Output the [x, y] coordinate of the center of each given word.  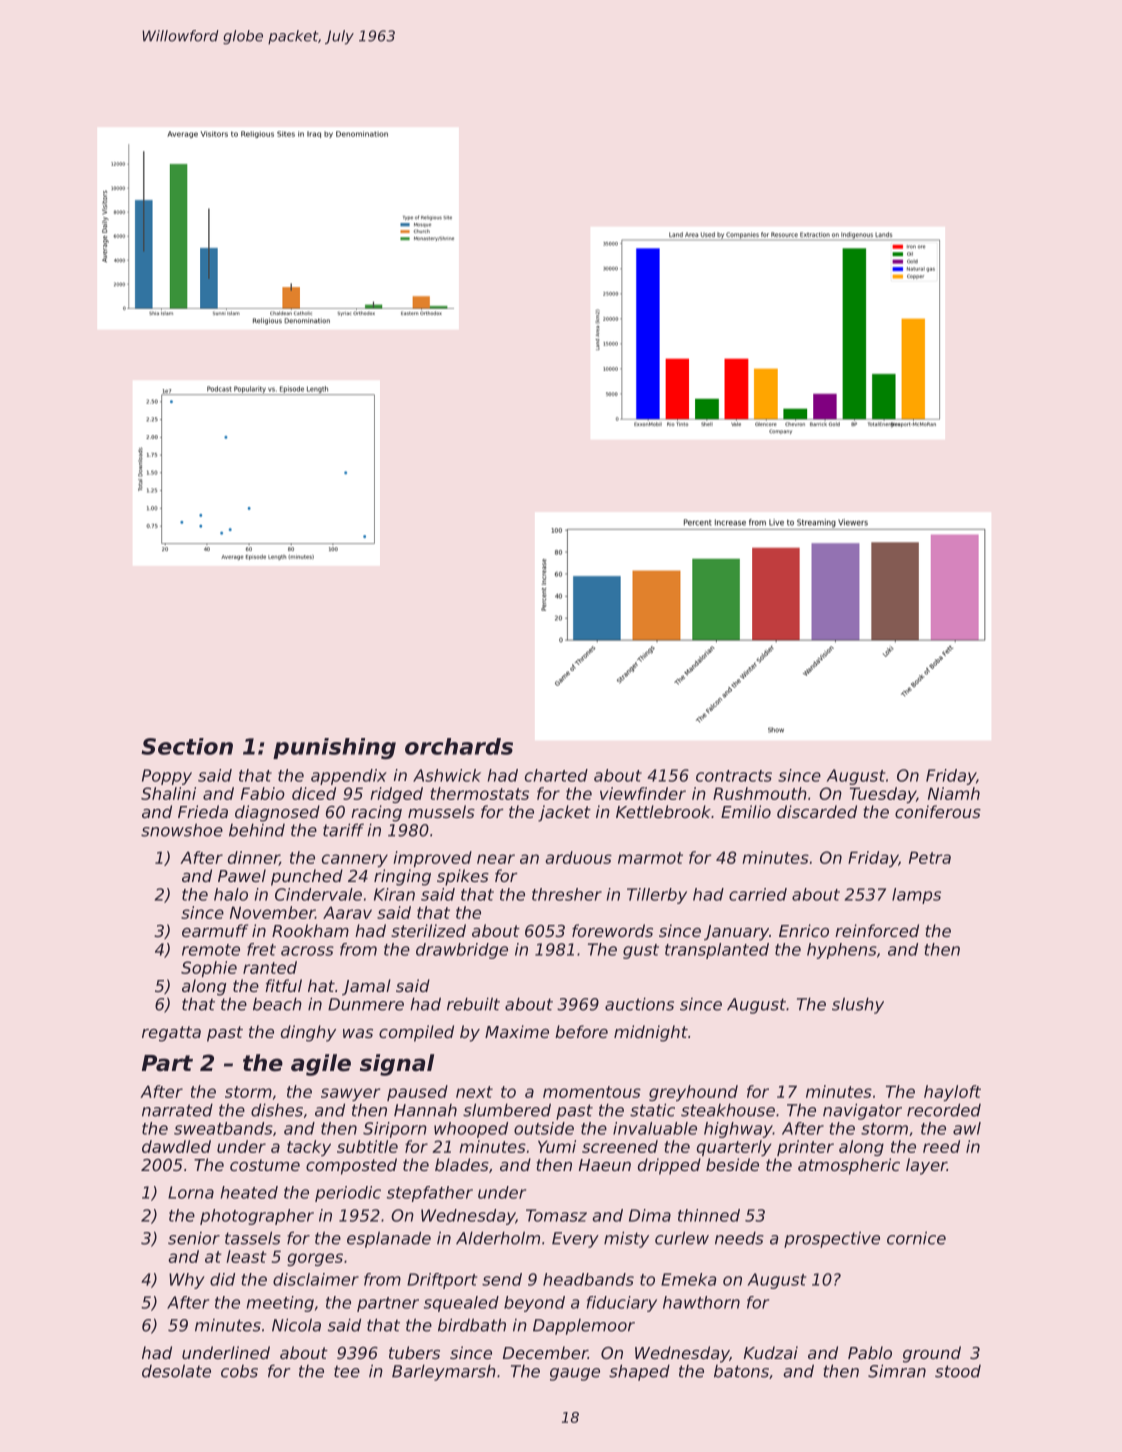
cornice [916, 1238]
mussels [441, 811]
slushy [858, 1005]
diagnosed [277, 813]
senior [194, 1238]
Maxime [517, 1031]
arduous [578, 857]
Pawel [242, 875]
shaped [639, 1372]
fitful [283, 985]
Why [187, 1281]
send [502, 1279]
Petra [930, 857]
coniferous [938, 811]
